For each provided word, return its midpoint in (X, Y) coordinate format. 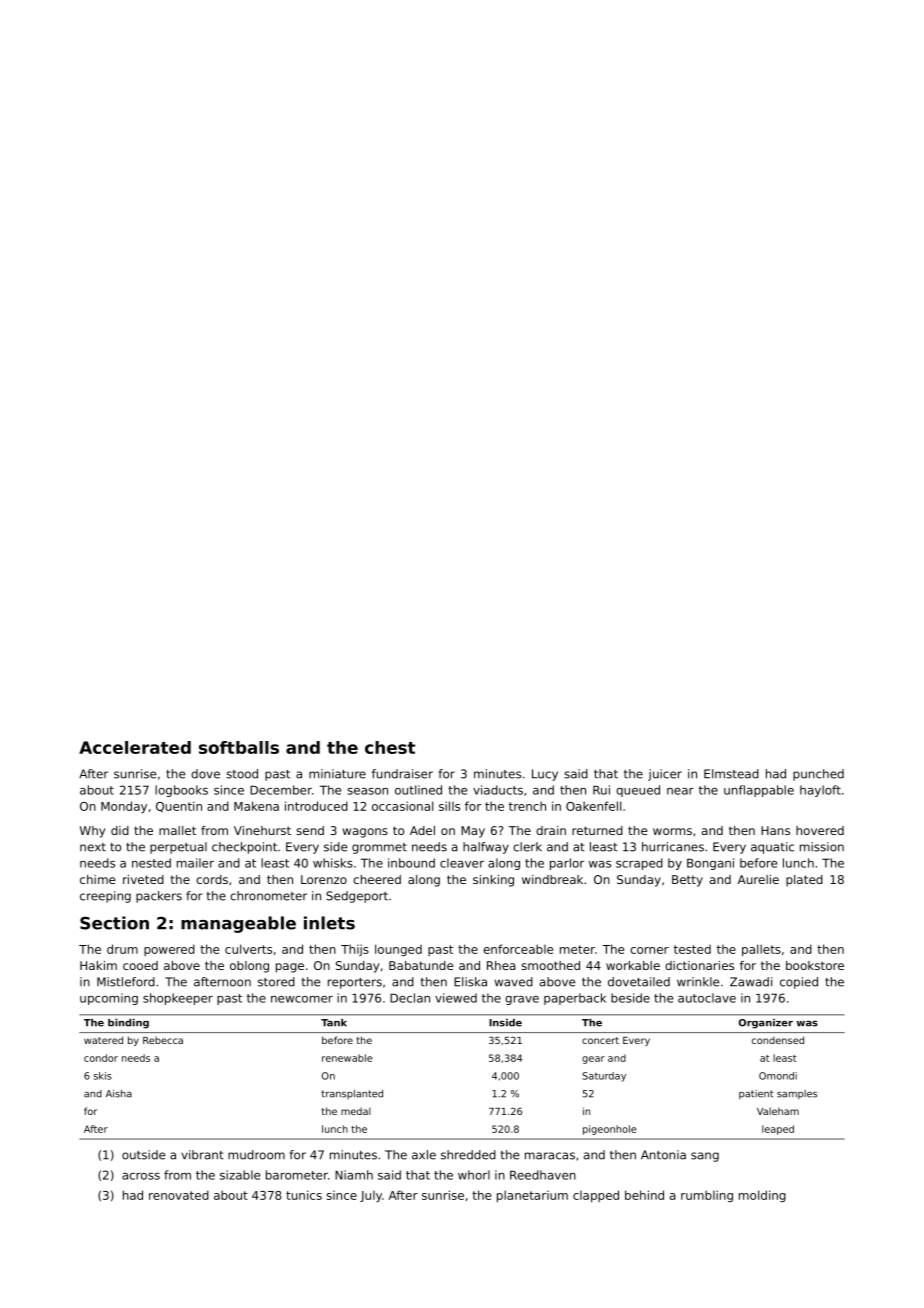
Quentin (179, 807)
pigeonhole (609, 1130)
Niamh (354, 1175)
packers (159, 897)
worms (672, 831)
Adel (422, 830)
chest (390, 747)
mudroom (256, 1155)
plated (804, 881)
